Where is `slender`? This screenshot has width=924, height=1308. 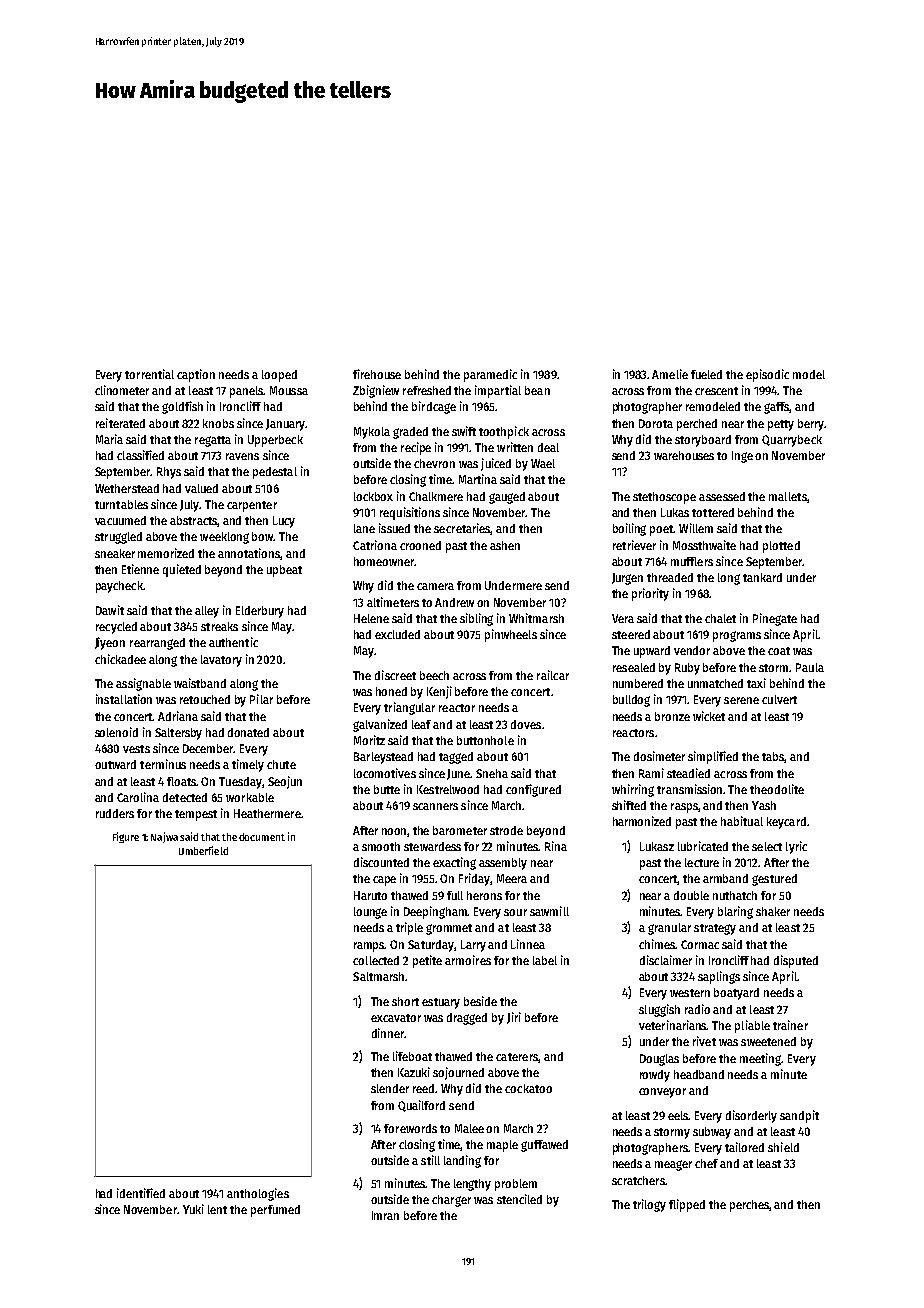 slender is located at coordinates (390, 1088).
